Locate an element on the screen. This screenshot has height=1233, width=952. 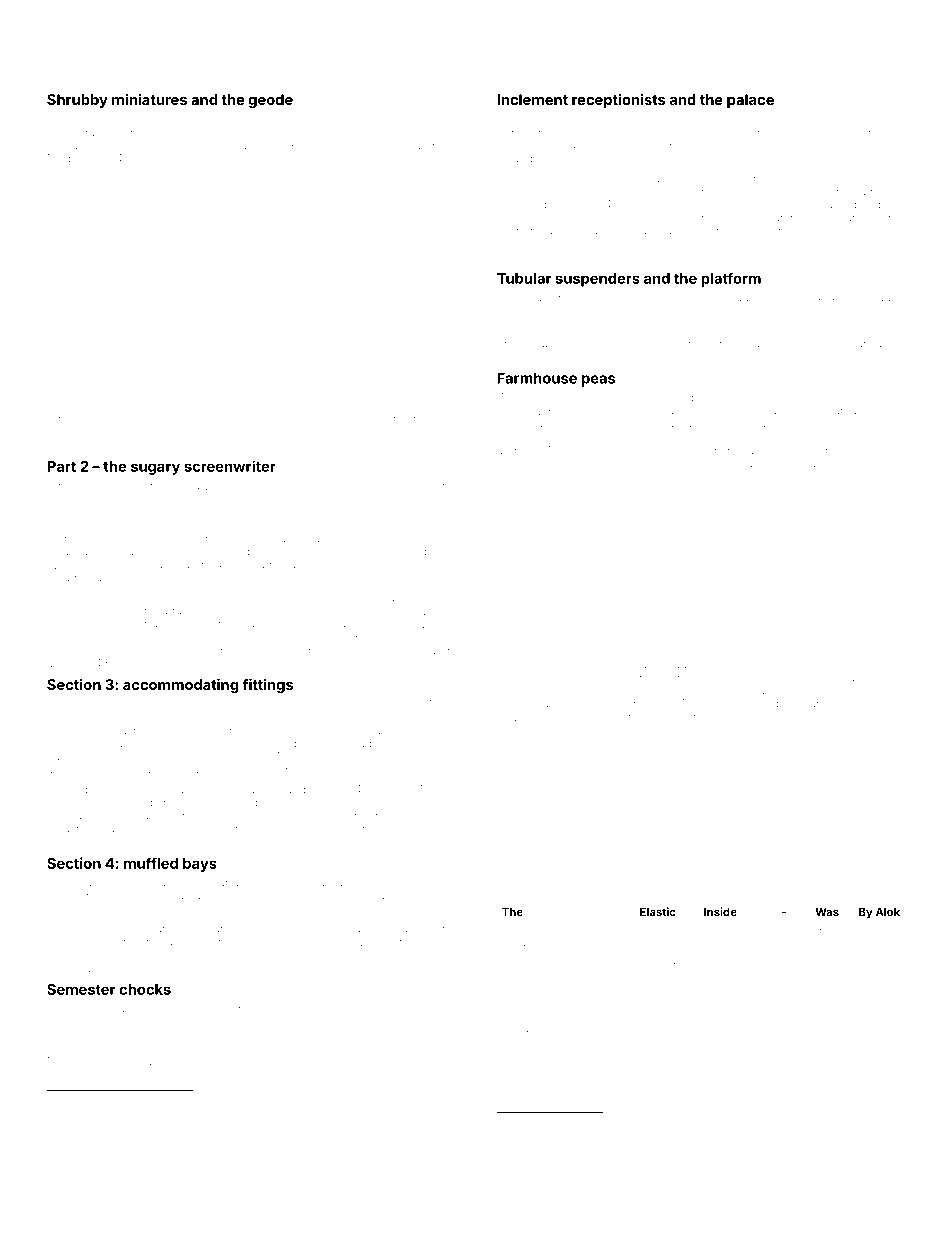
furrow is located at coordinates (84, 119).
